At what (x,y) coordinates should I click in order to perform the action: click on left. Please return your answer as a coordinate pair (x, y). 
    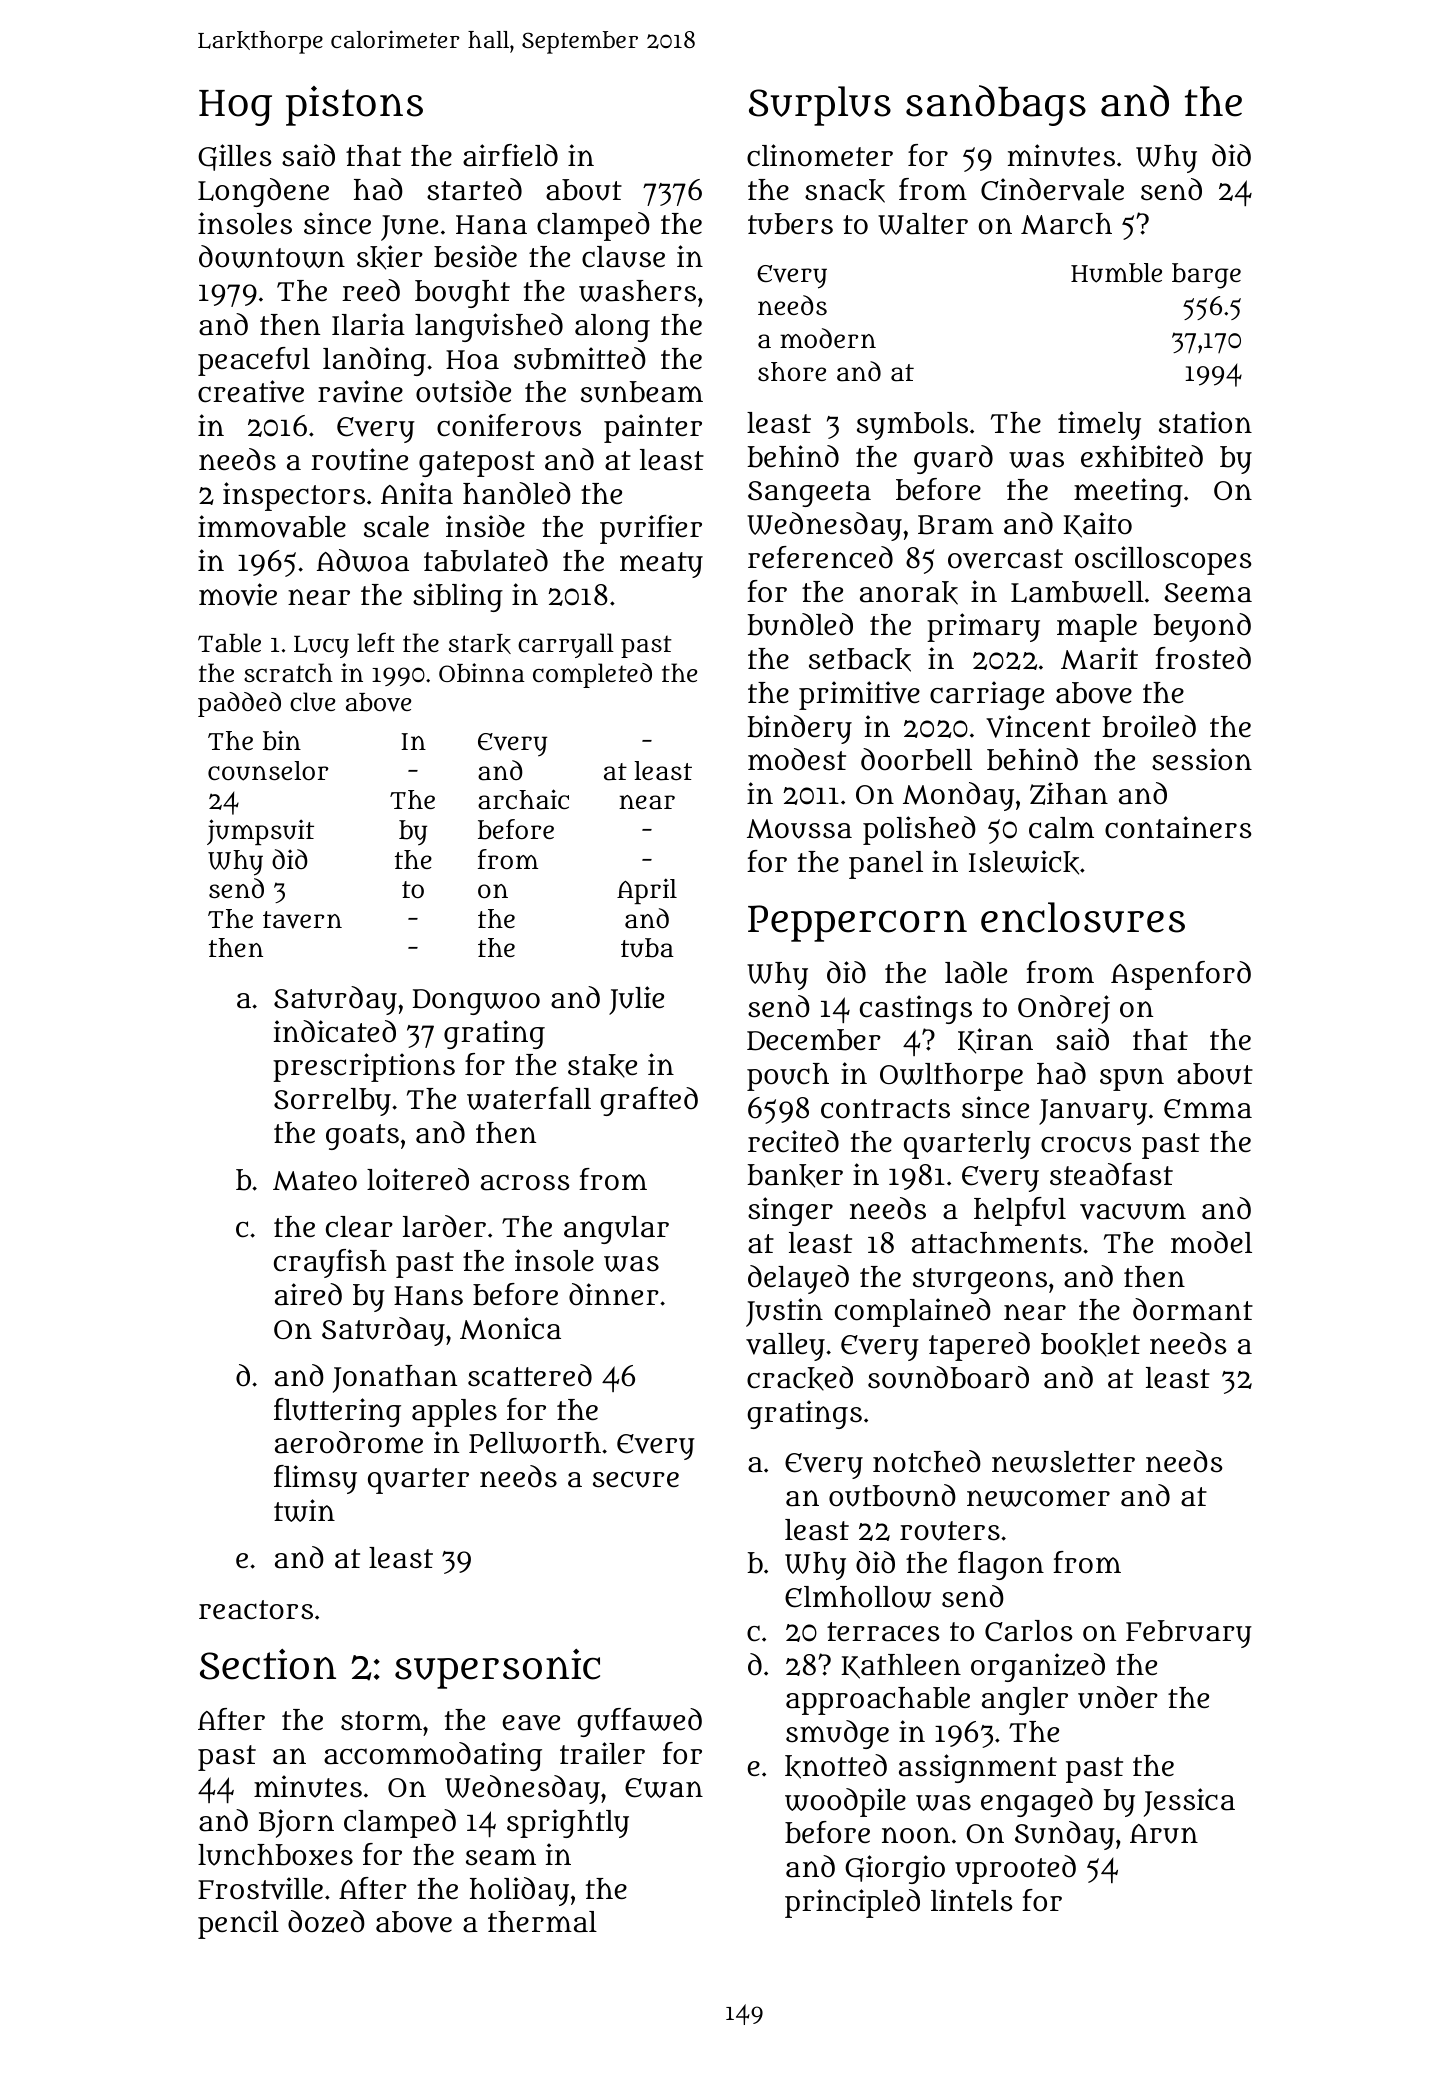
    Looking at the image, I should click on (376, 642).
